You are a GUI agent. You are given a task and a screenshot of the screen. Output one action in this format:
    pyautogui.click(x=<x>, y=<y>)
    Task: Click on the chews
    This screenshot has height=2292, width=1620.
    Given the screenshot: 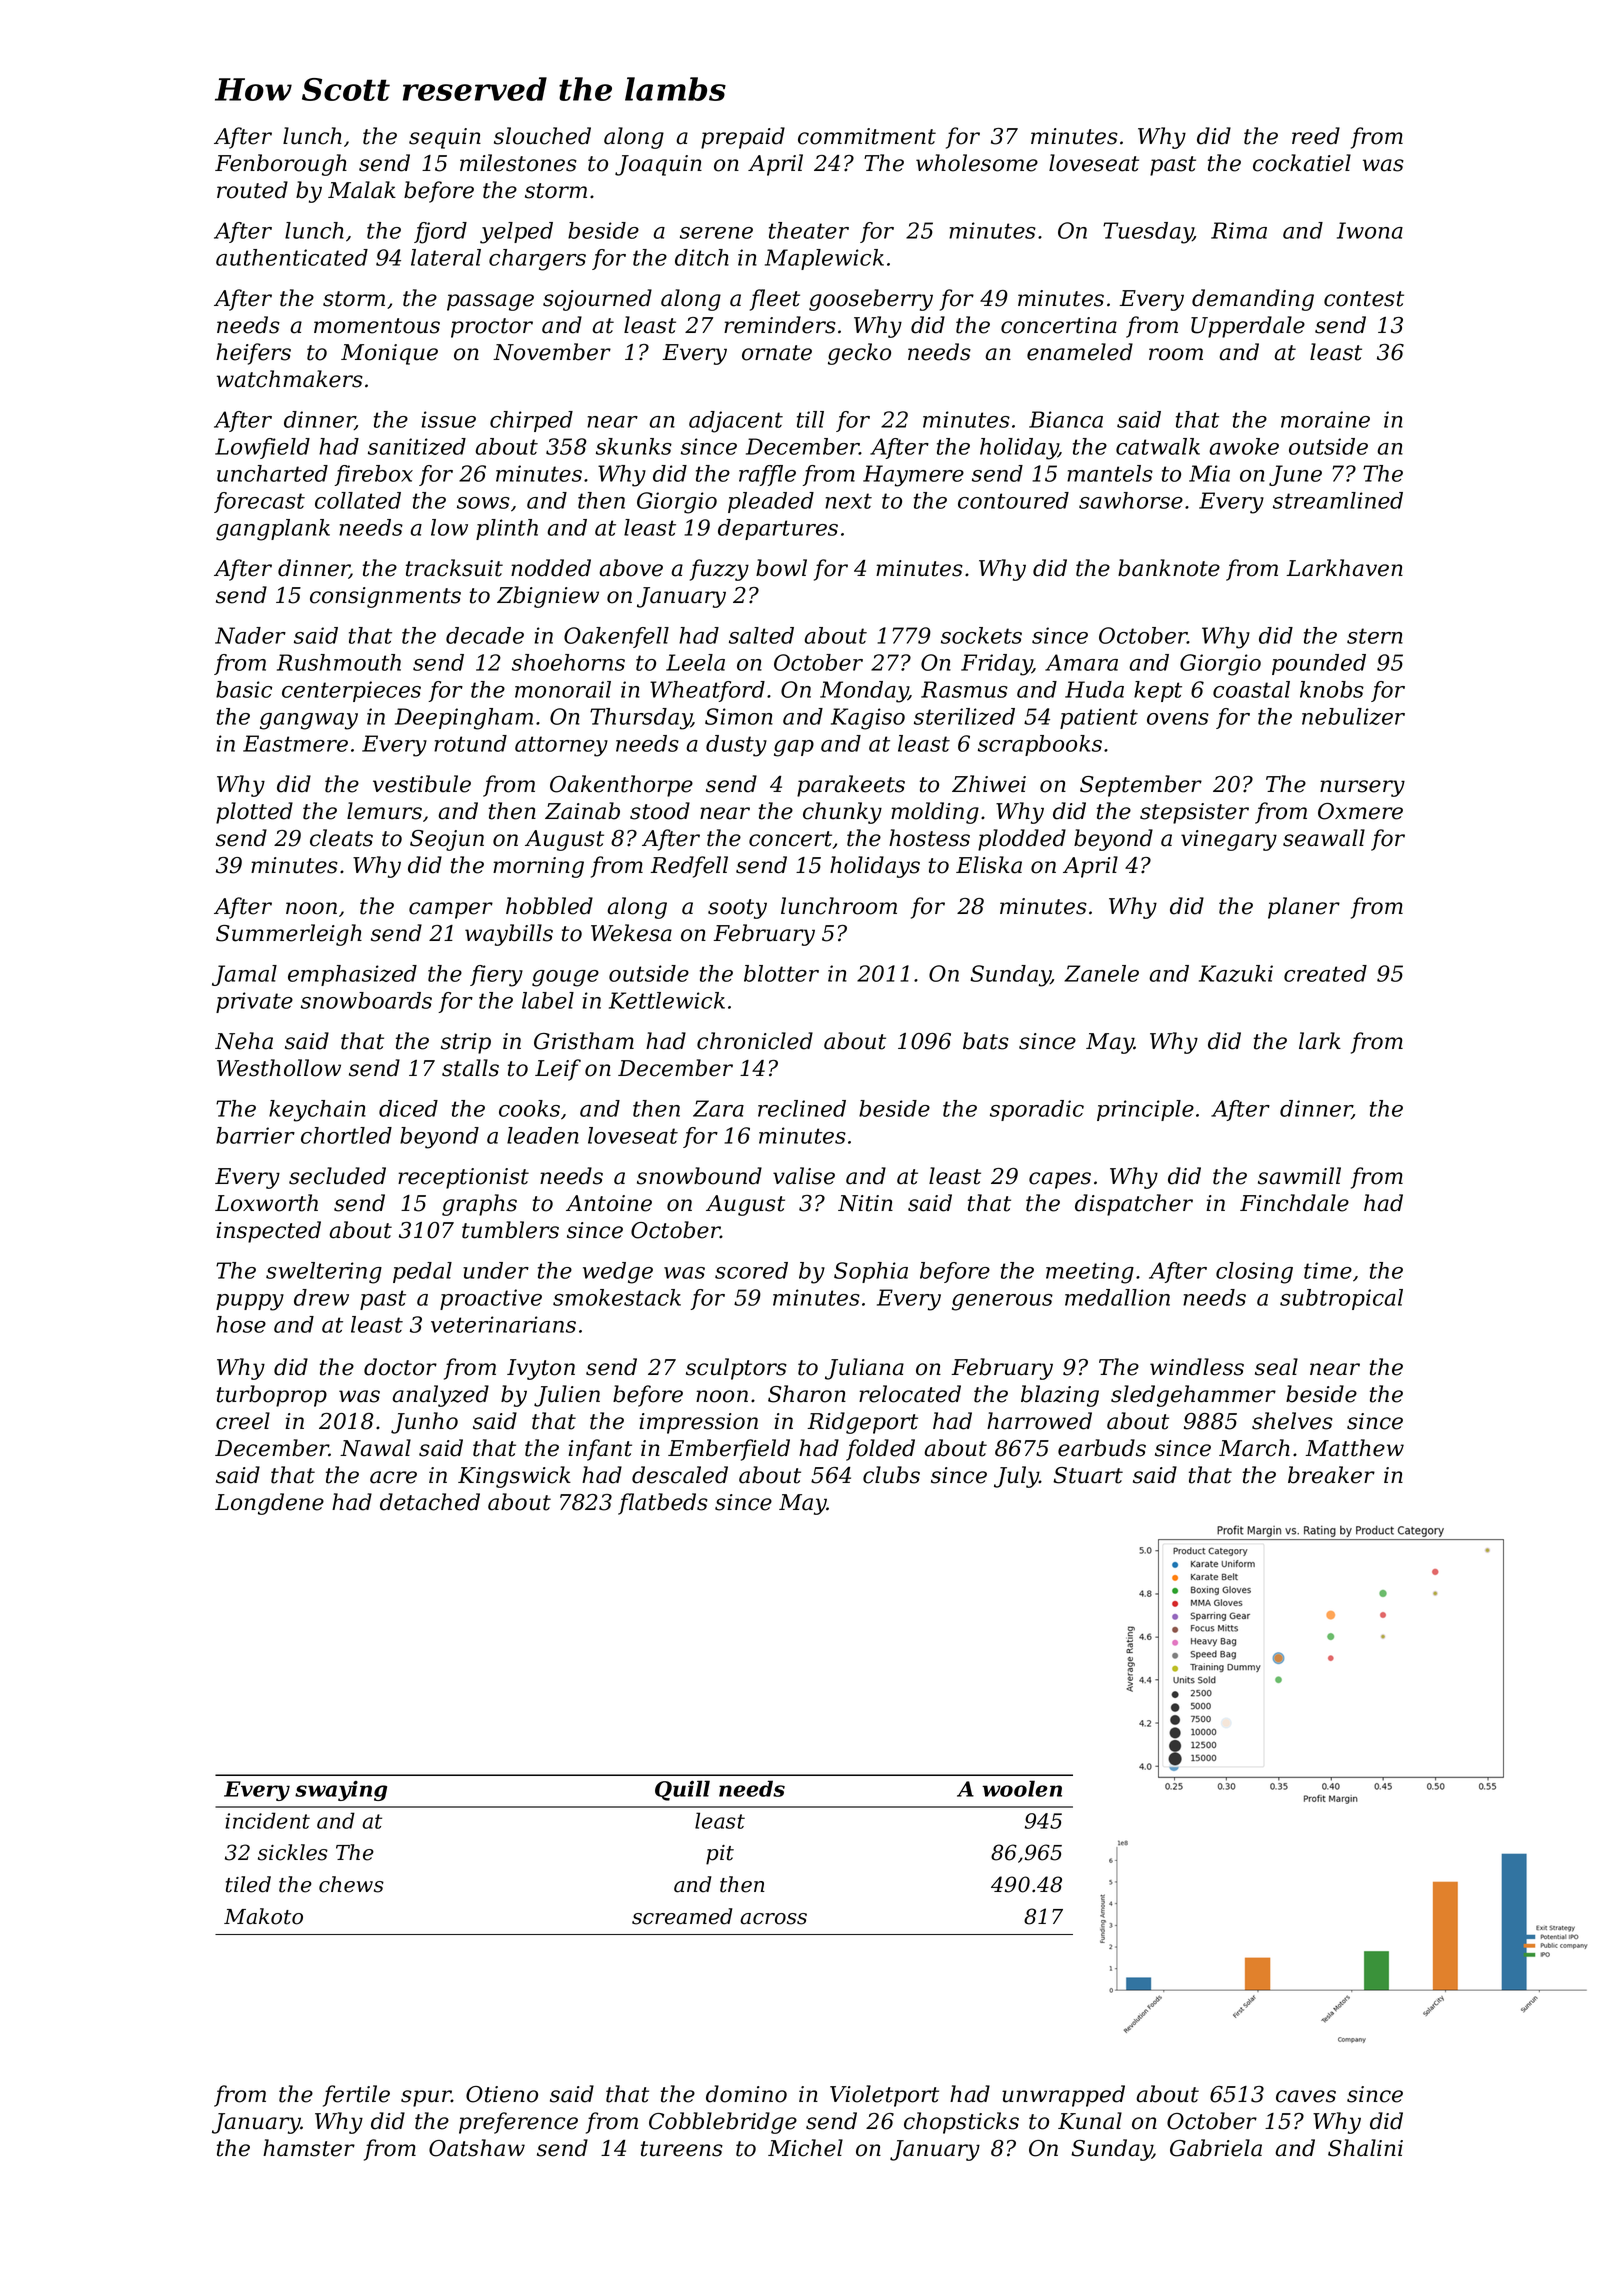 What is the action you would take?
    pyautogui.click(x=351, y=1884)
